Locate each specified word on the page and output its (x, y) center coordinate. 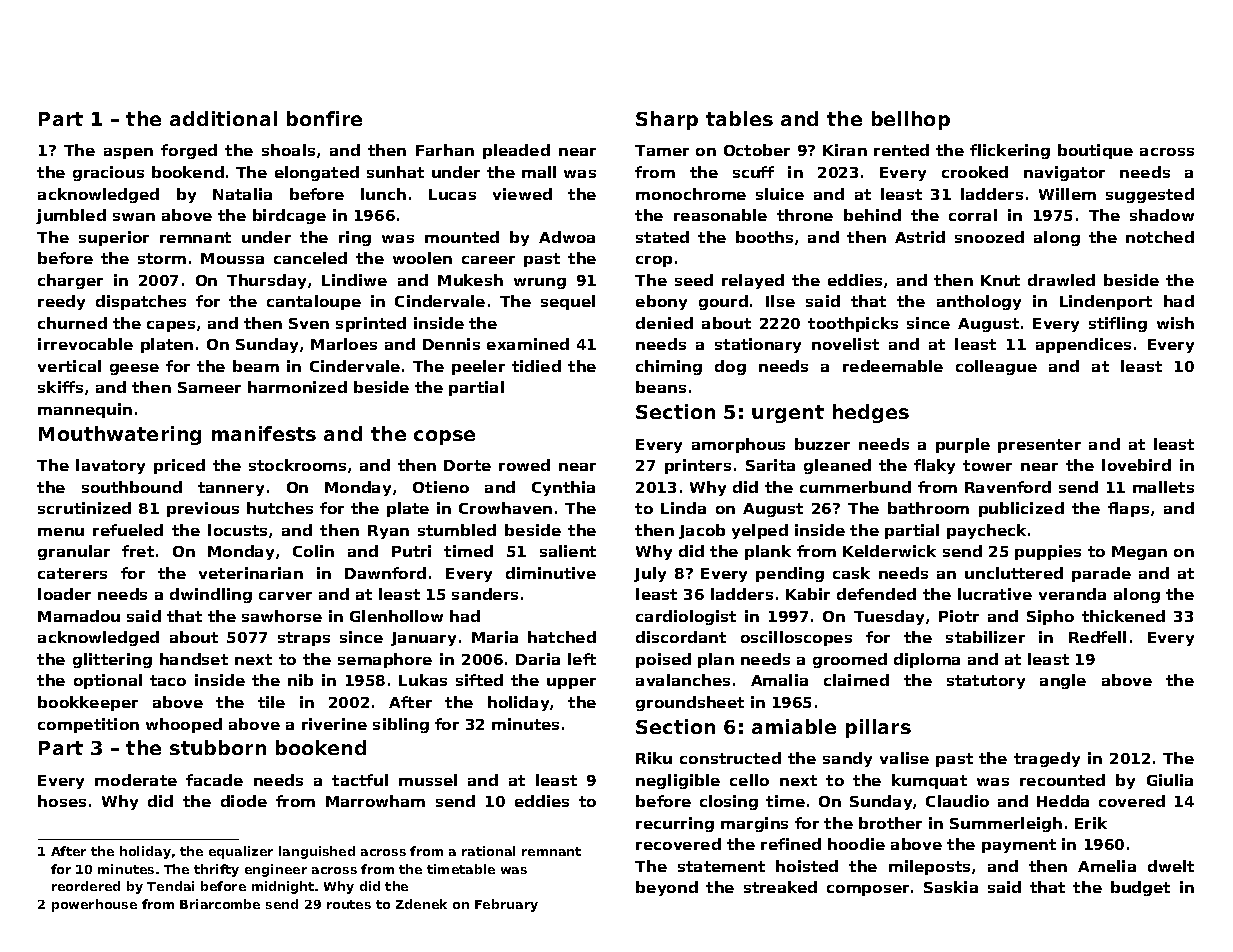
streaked (780, 887)
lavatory (110, 466)
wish (1175, 323)
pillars (878, 728)
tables (739, 118)
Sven (309, 323)
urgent (788, 414)
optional (108, 681)
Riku (654, 758)
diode (244, 801)
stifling (1118, 324)
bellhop (911, 120)
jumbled (71, 216)
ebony (661, 302)
